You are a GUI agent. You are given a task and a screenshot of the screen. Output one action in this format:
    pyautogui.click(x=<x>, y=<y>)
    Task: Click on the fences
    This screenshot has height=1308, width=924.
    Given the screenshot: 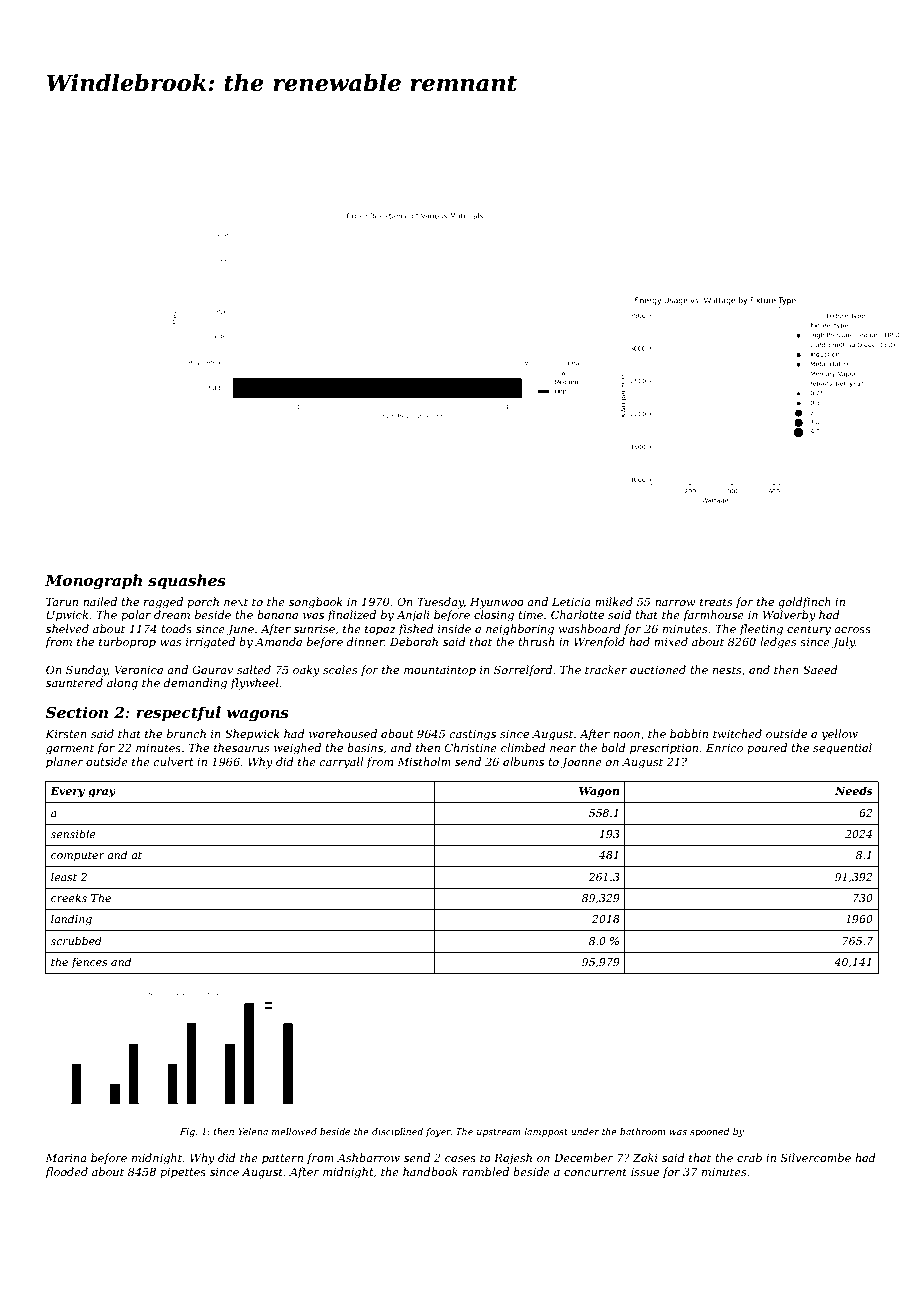 What is the action you would take?
    pyautogui.click(x=89, y=962)
